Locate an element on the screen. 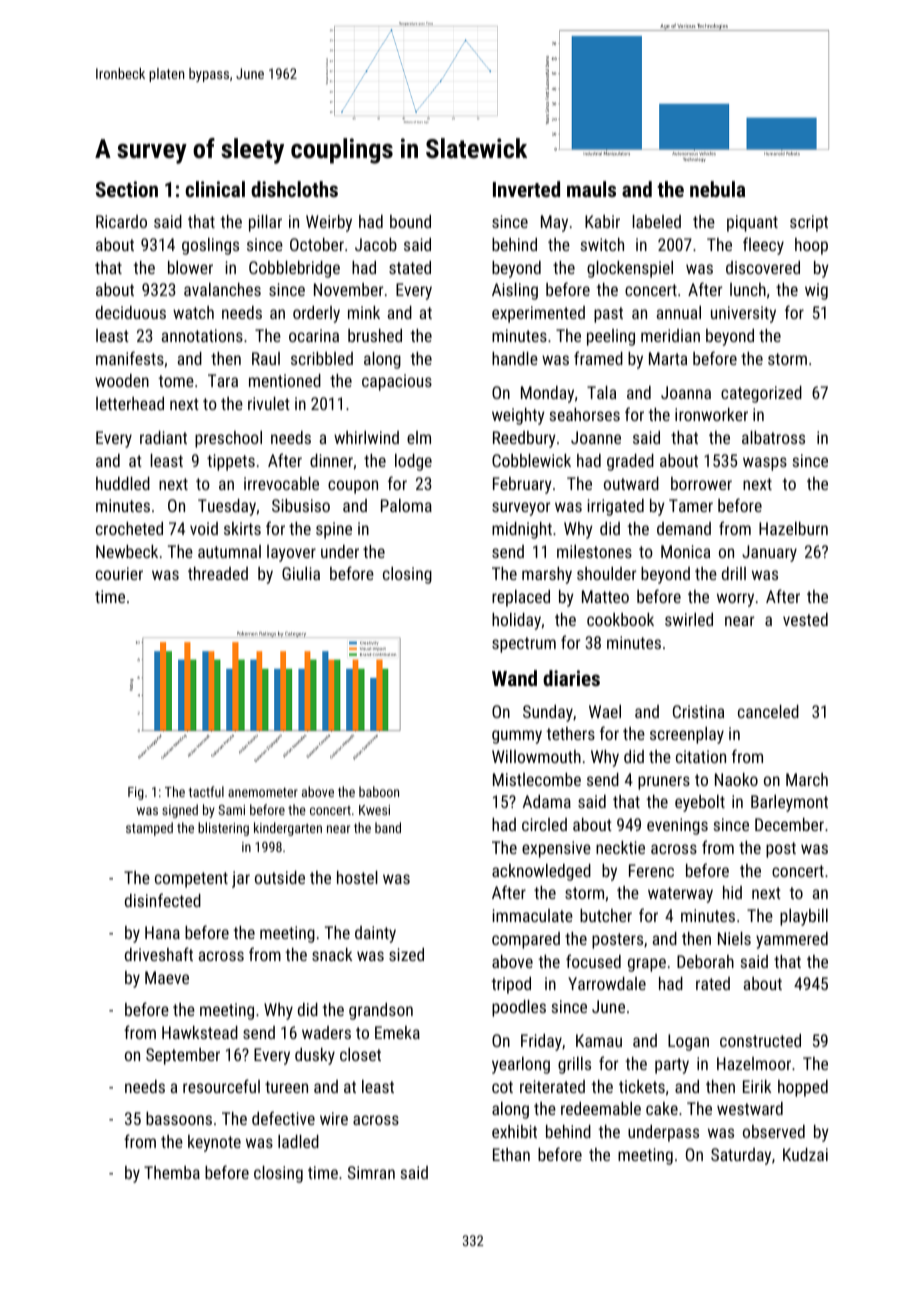 This screenshot has width=924, height=1311. Kudzai is located at coordinates (805, 1154).
